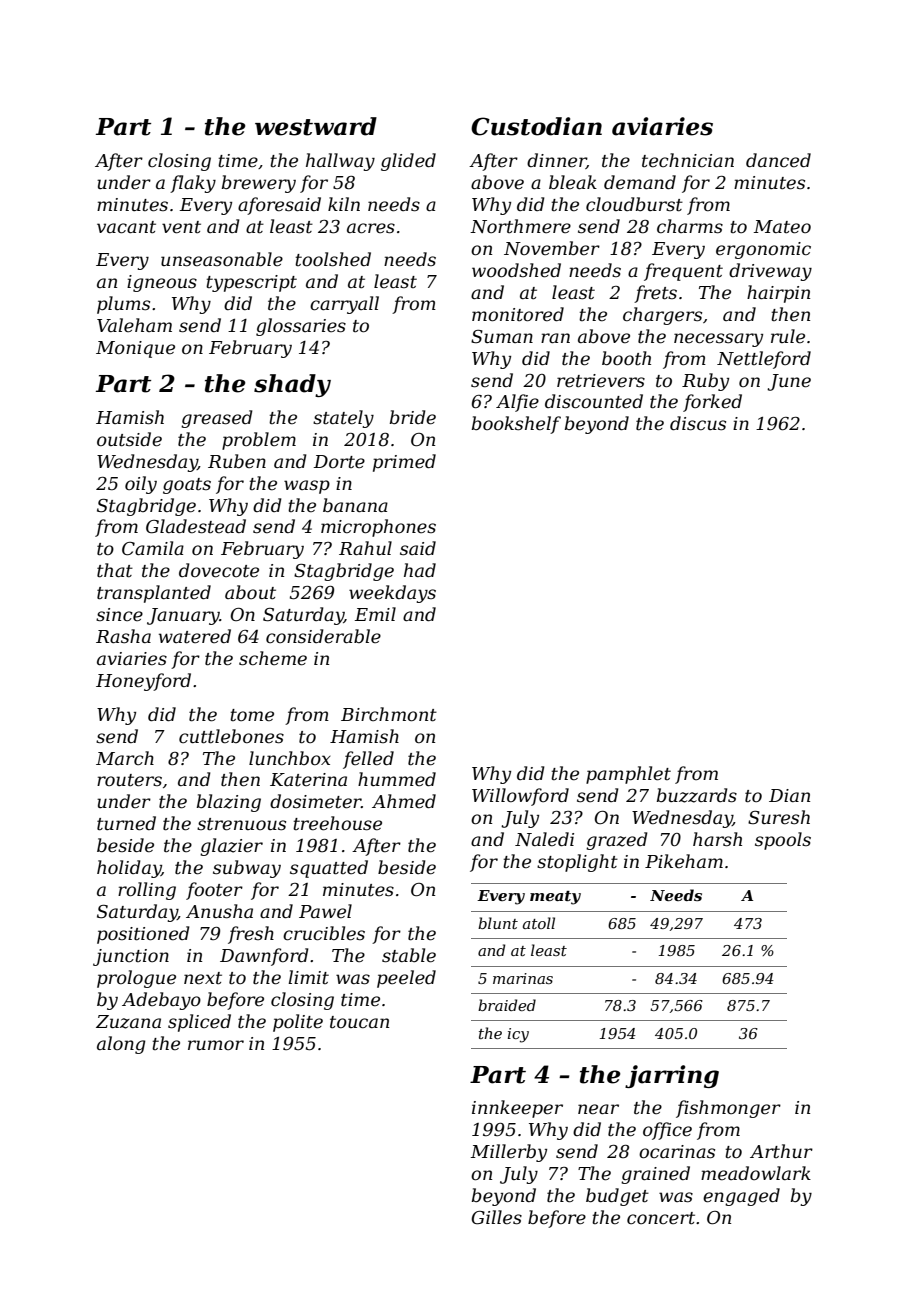 The width and height of the screenshot is (908, 1316). Describe the element at coordinates (778, 160) in the screenshot. I see `danced` at that location.
